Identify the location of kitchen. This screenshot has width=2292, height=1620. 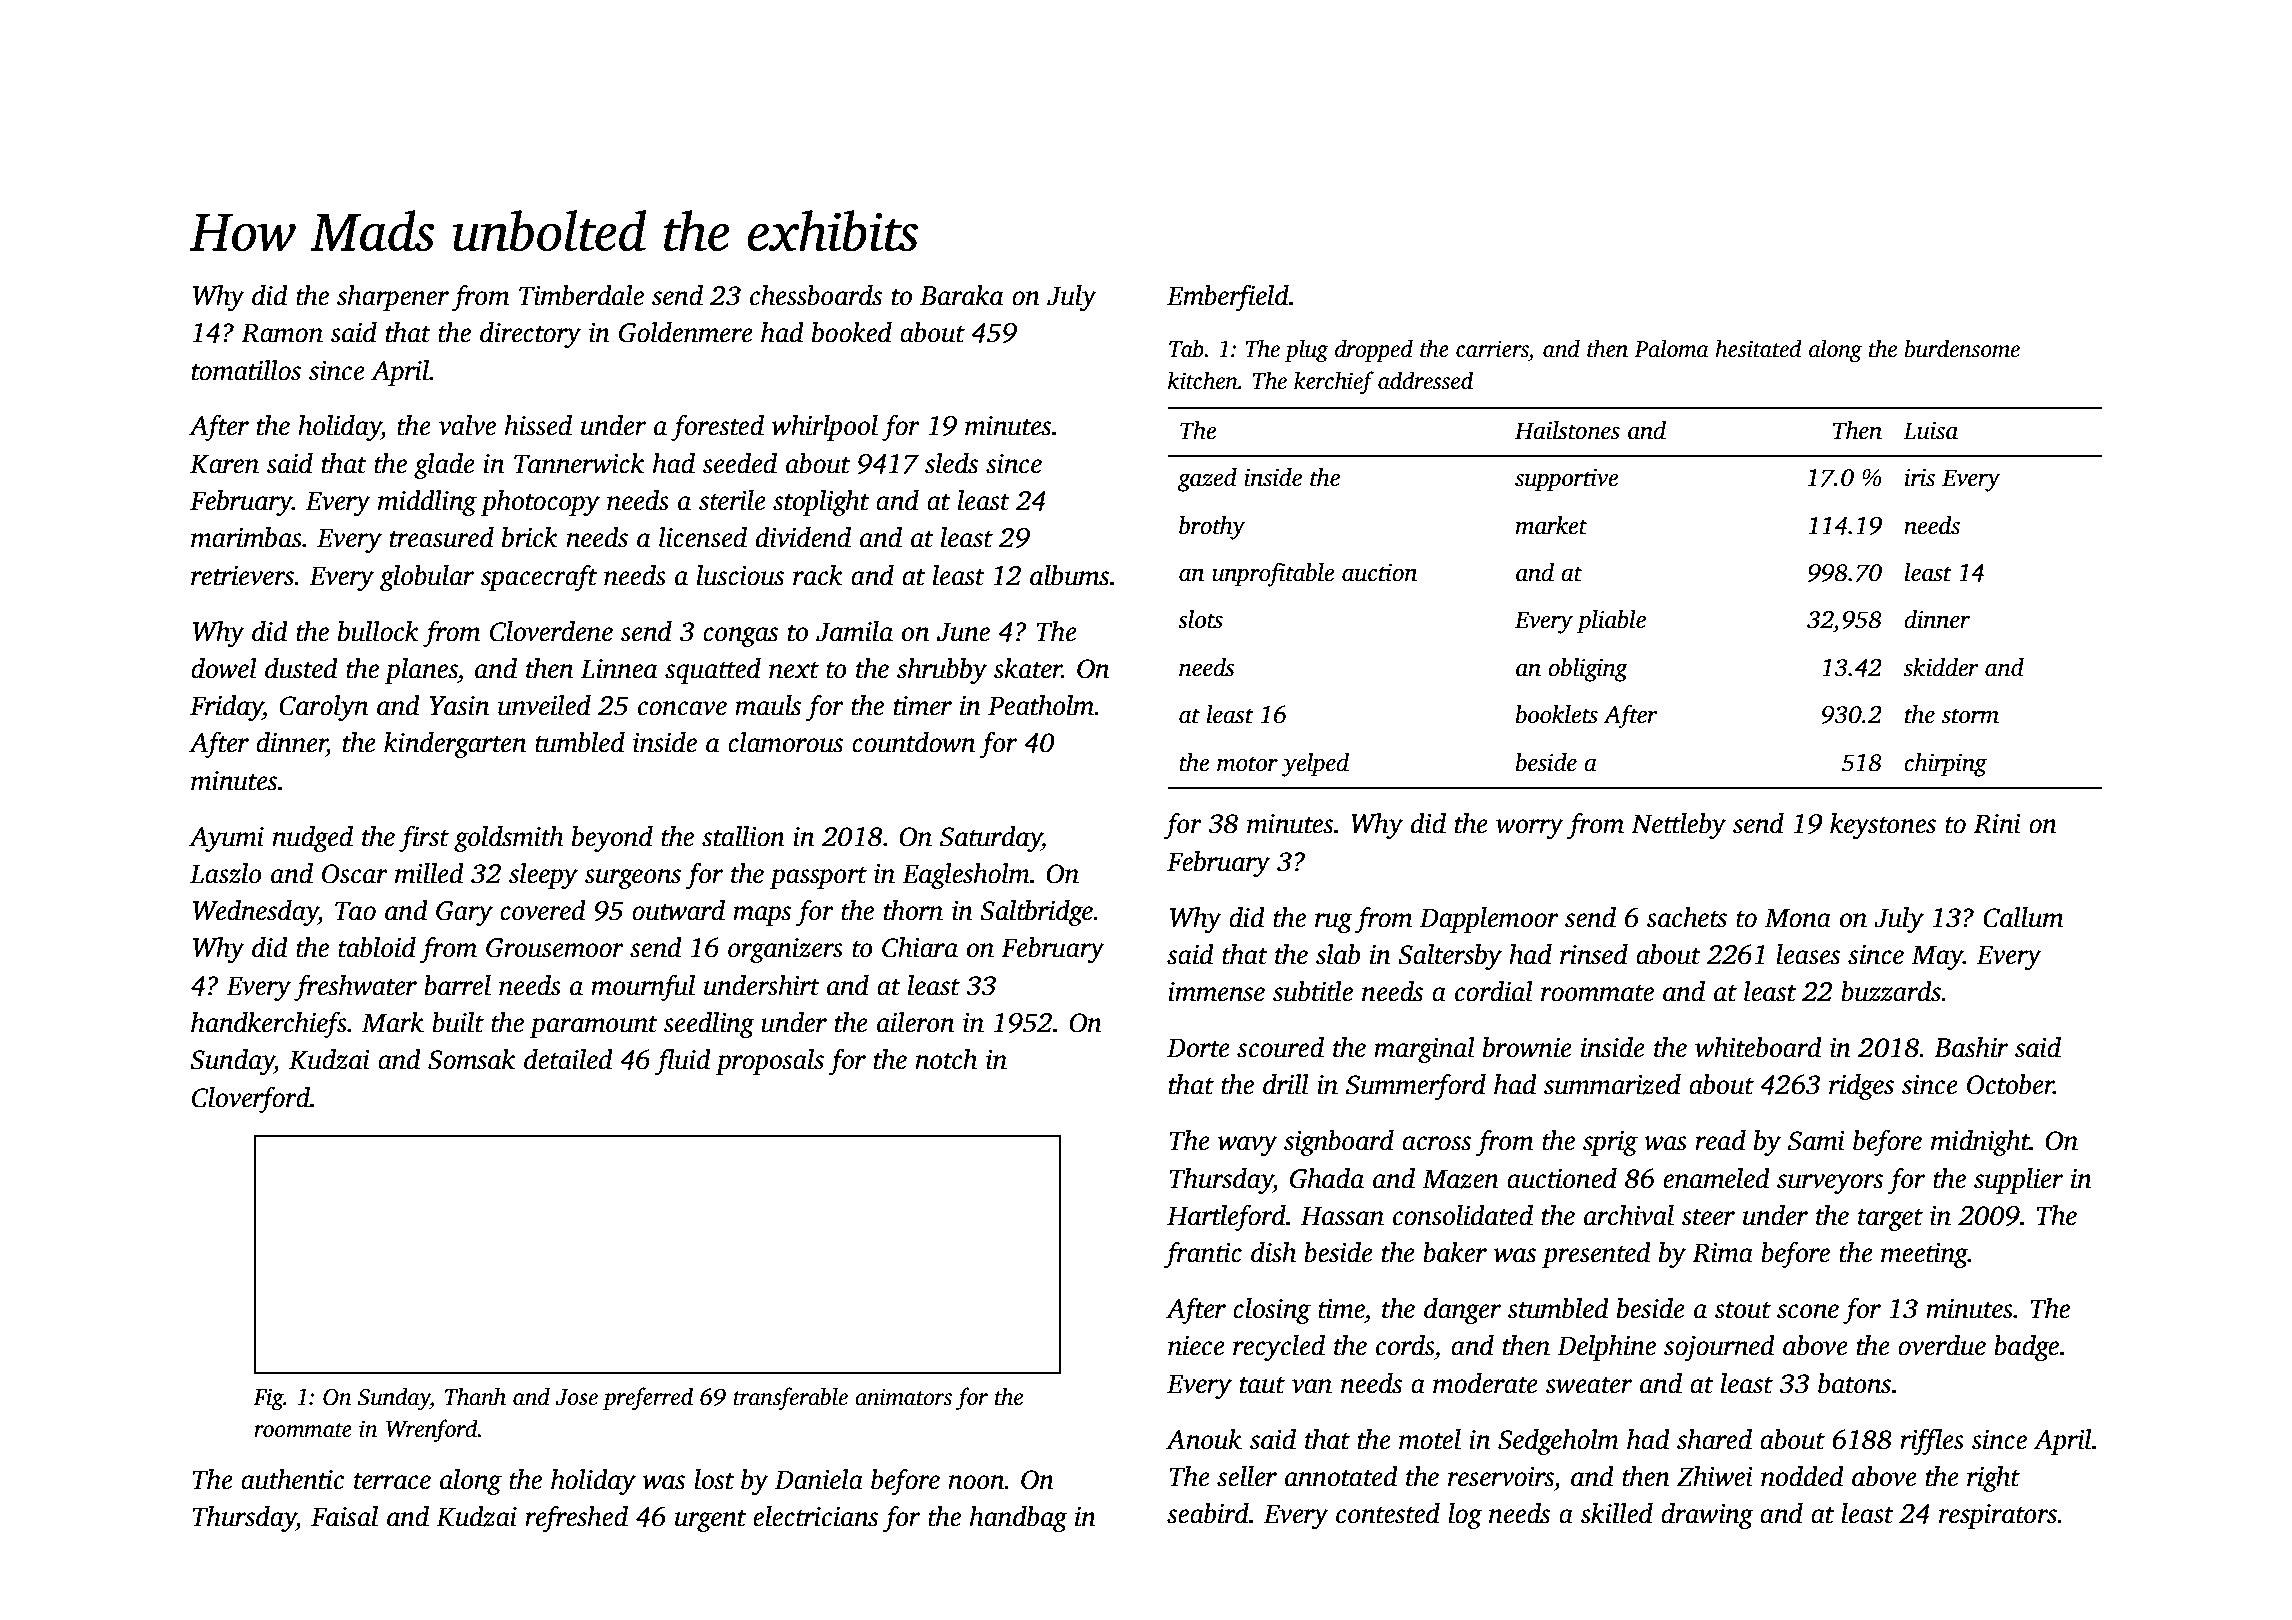
(1203, 380).
